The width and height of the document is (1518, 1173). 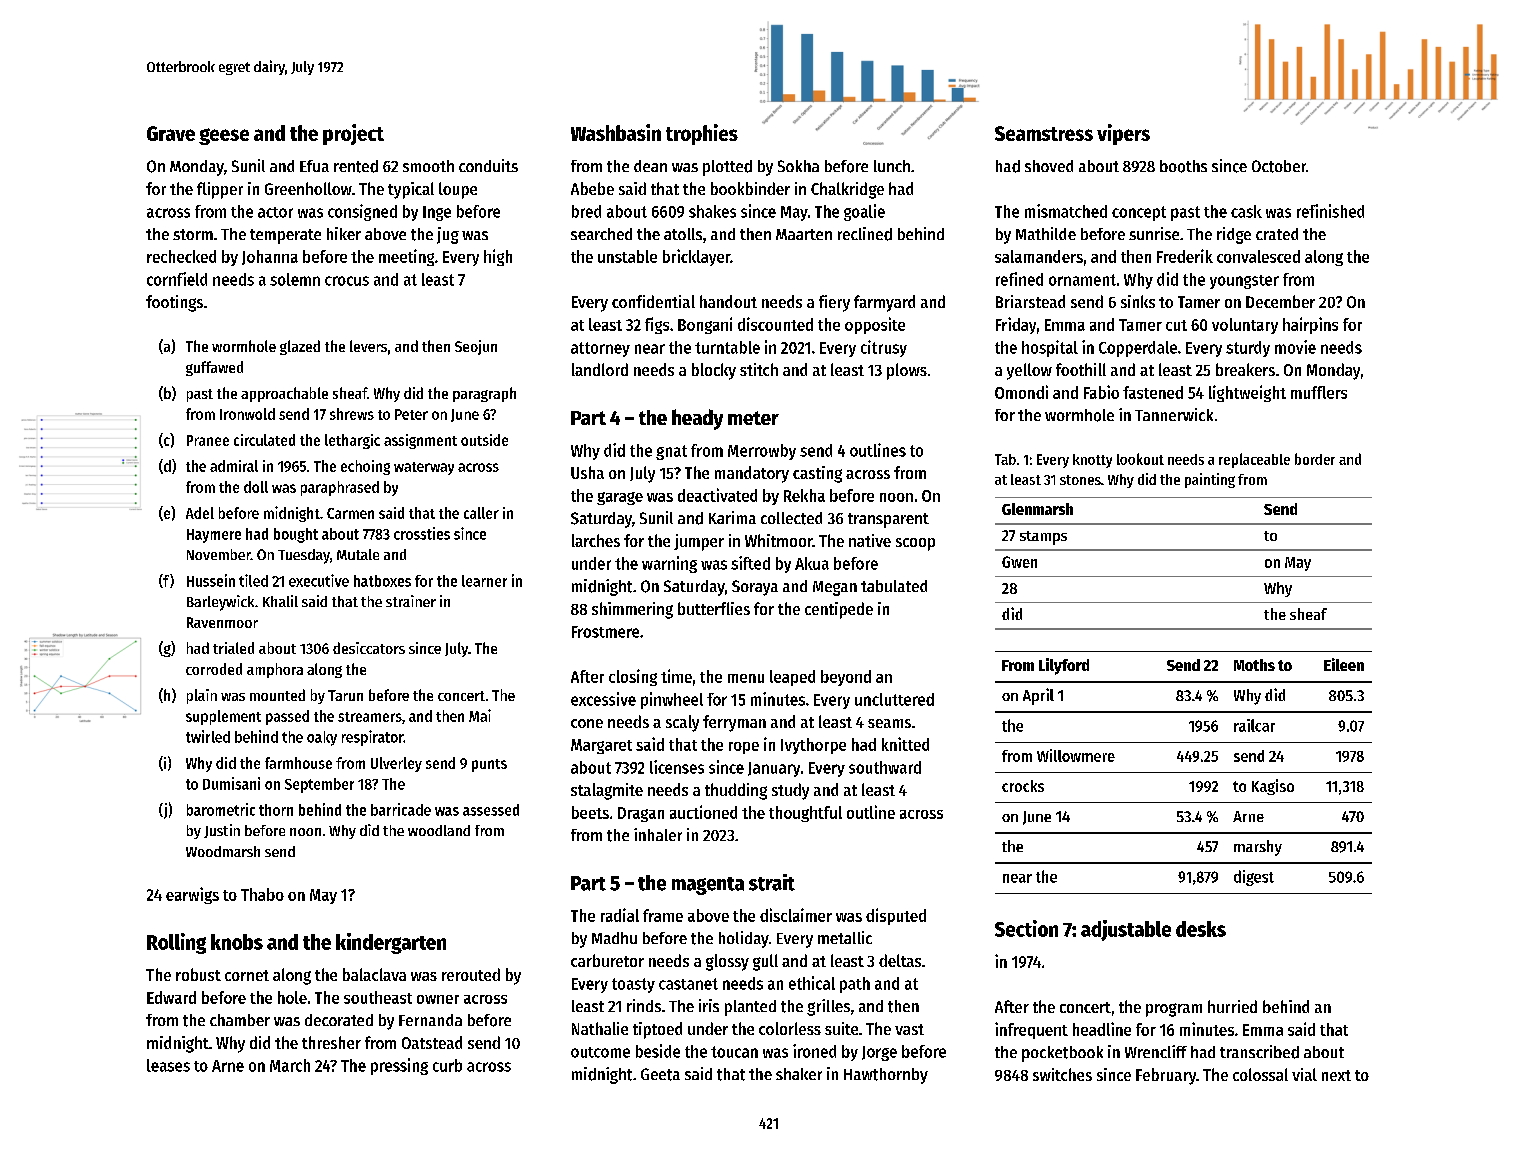 I want to click on glazed, so click(x=300, y=347).
